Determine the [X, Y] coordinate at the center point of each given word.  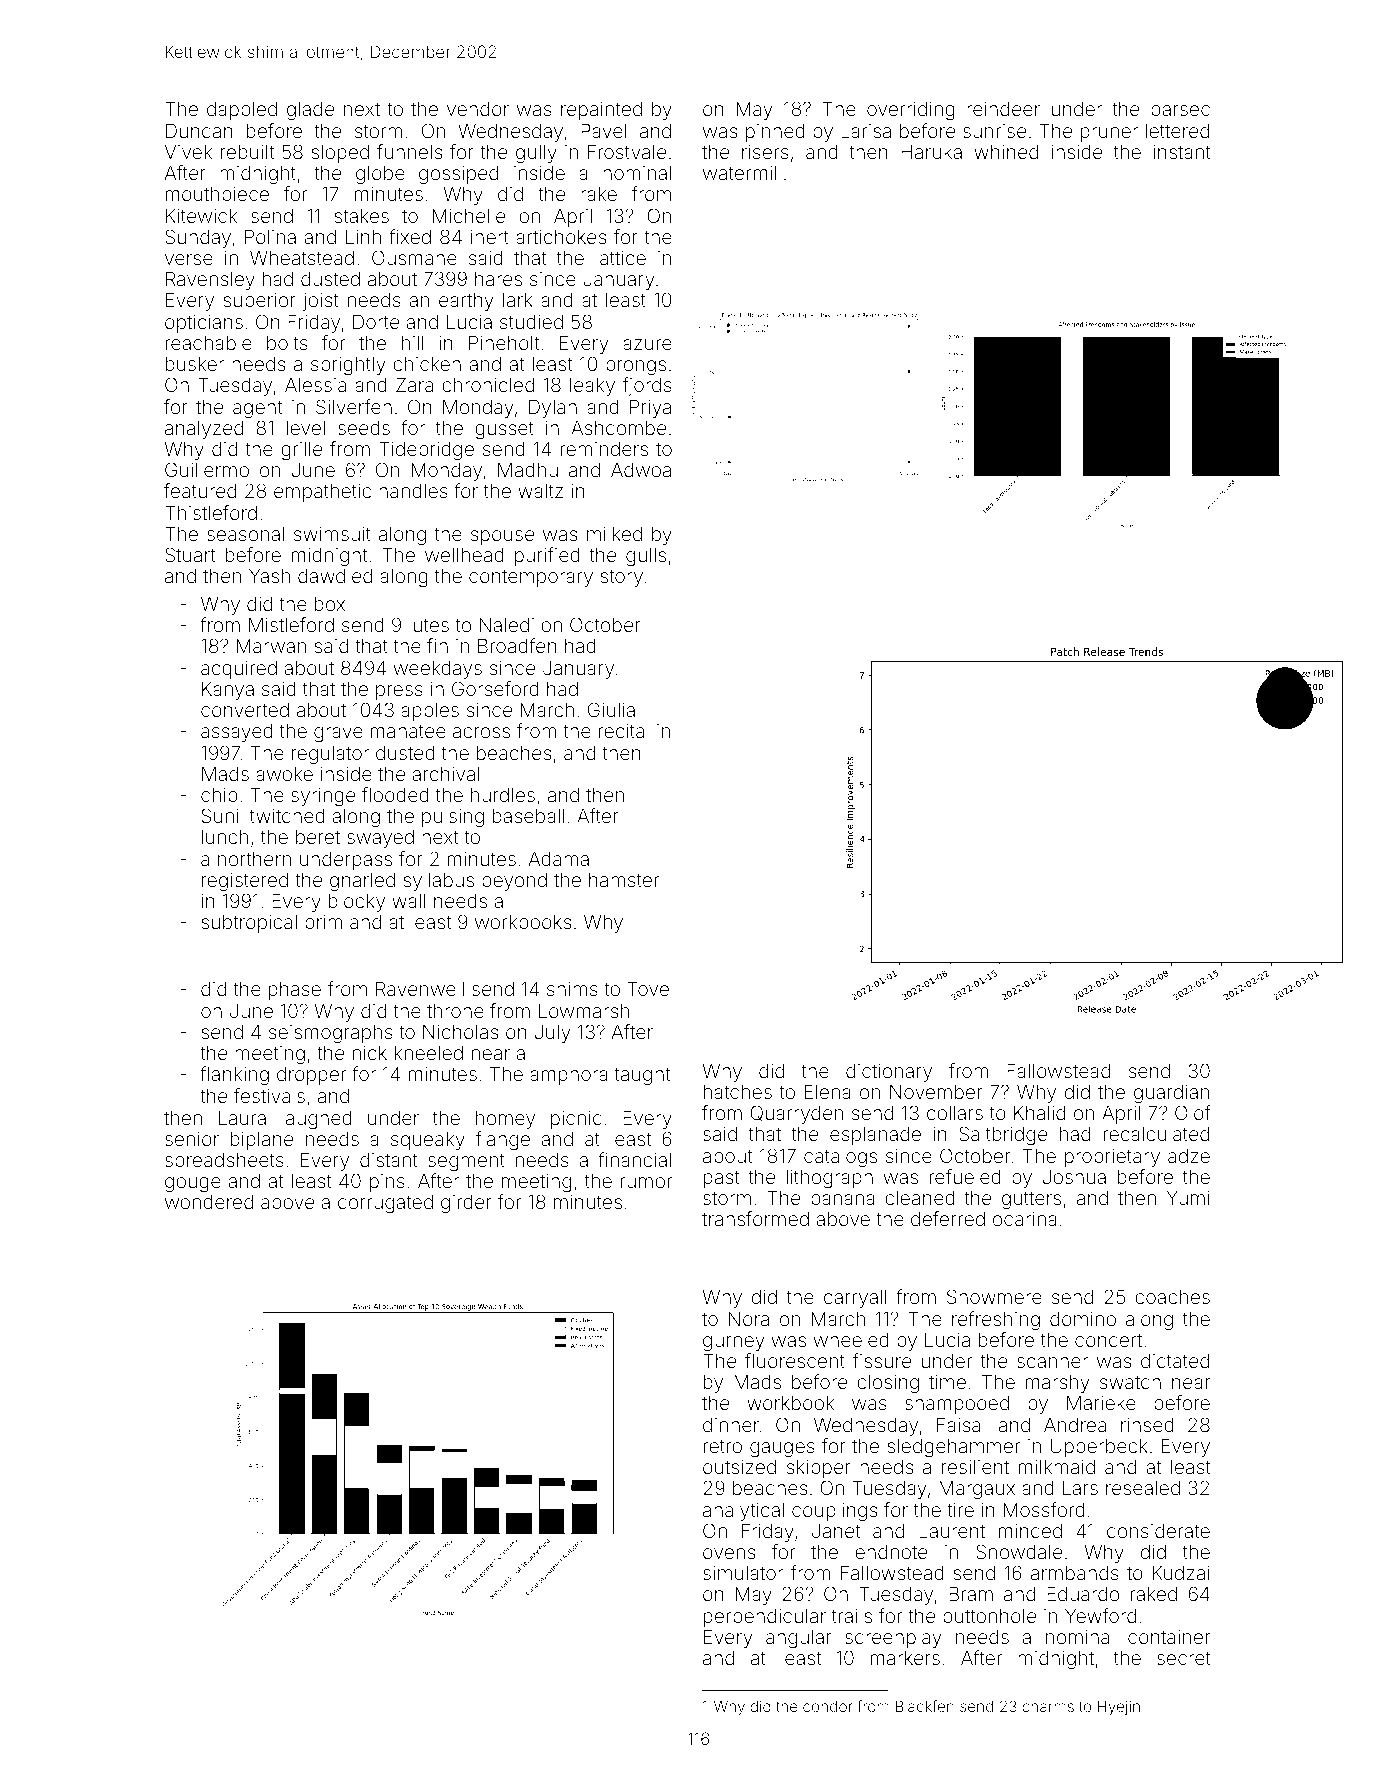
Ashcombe [618, 427]
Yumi [1188, 1197]
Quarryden [796, 1114]
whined [1006, 152]
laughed [317, 1120]
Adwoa [641, 470]
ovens [729, 1553]
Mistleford [291, 624]
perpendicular [765, 1618]
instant [1182, 152]
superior [259, 302]
